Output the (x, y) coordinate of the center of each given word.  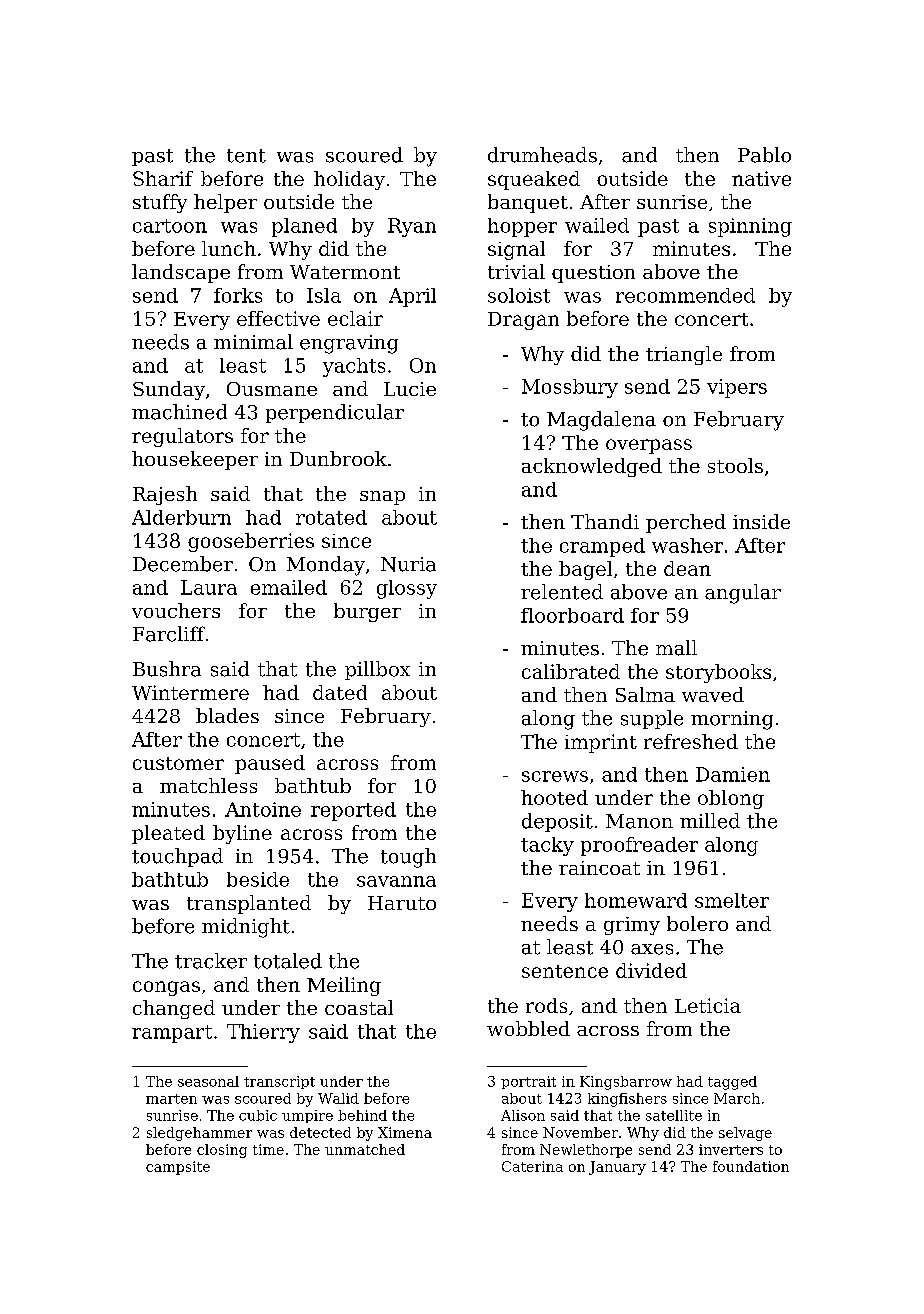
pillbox (377, 670)
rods (546, 1005)
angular (743, 594)
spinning (750, 227)
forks (238, 295)
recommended (685, 295)
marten (171, 1099)
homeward (636, 900)
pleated (168, 834)
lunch (229, 248)
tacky (547, 846)
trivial (516, 271)
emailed (289, 587)
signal (516, 250)
